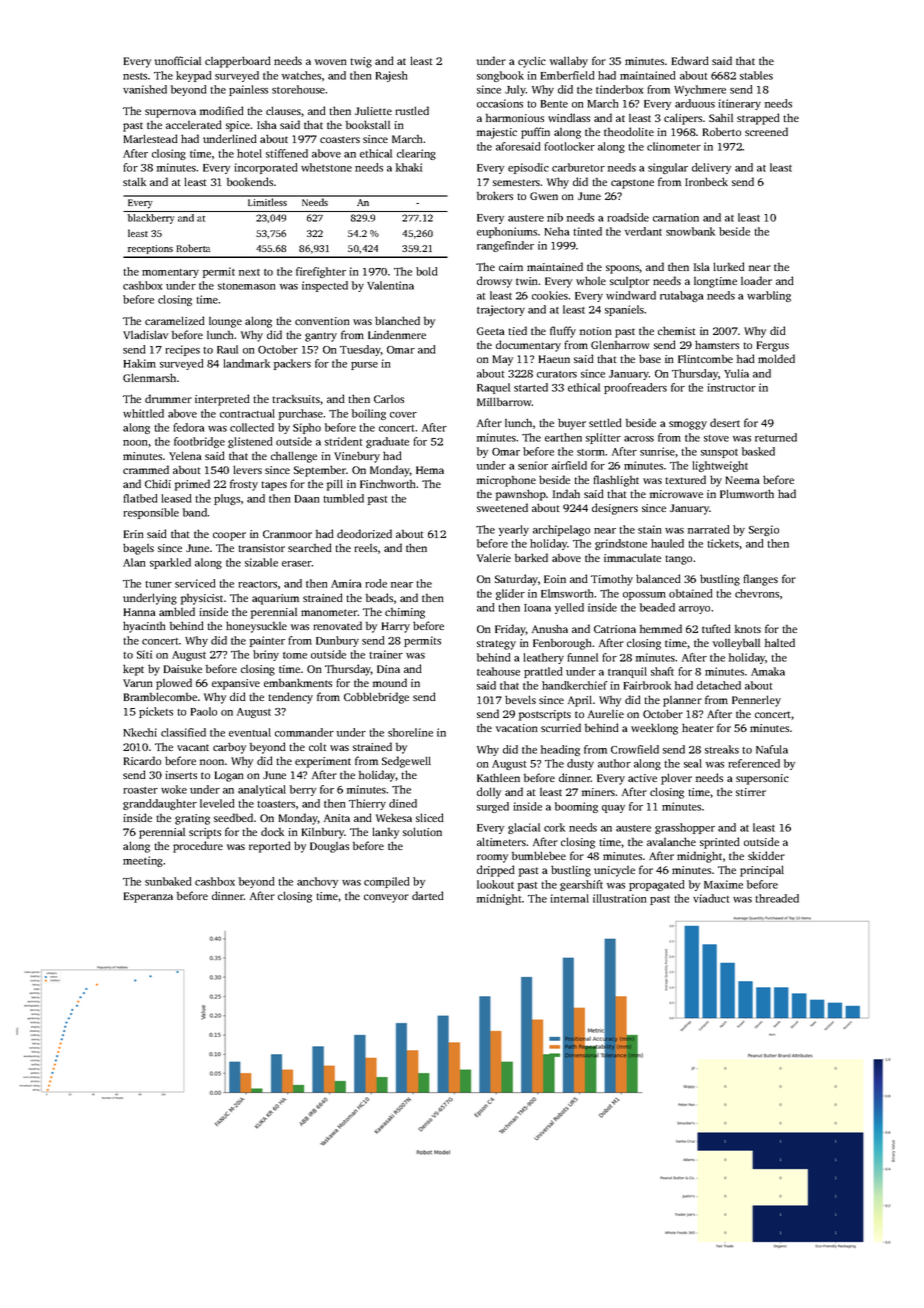 Image resolution: width=924 pixels, height=1308 pixels. I want to click on hotel, so click(249, 153).
